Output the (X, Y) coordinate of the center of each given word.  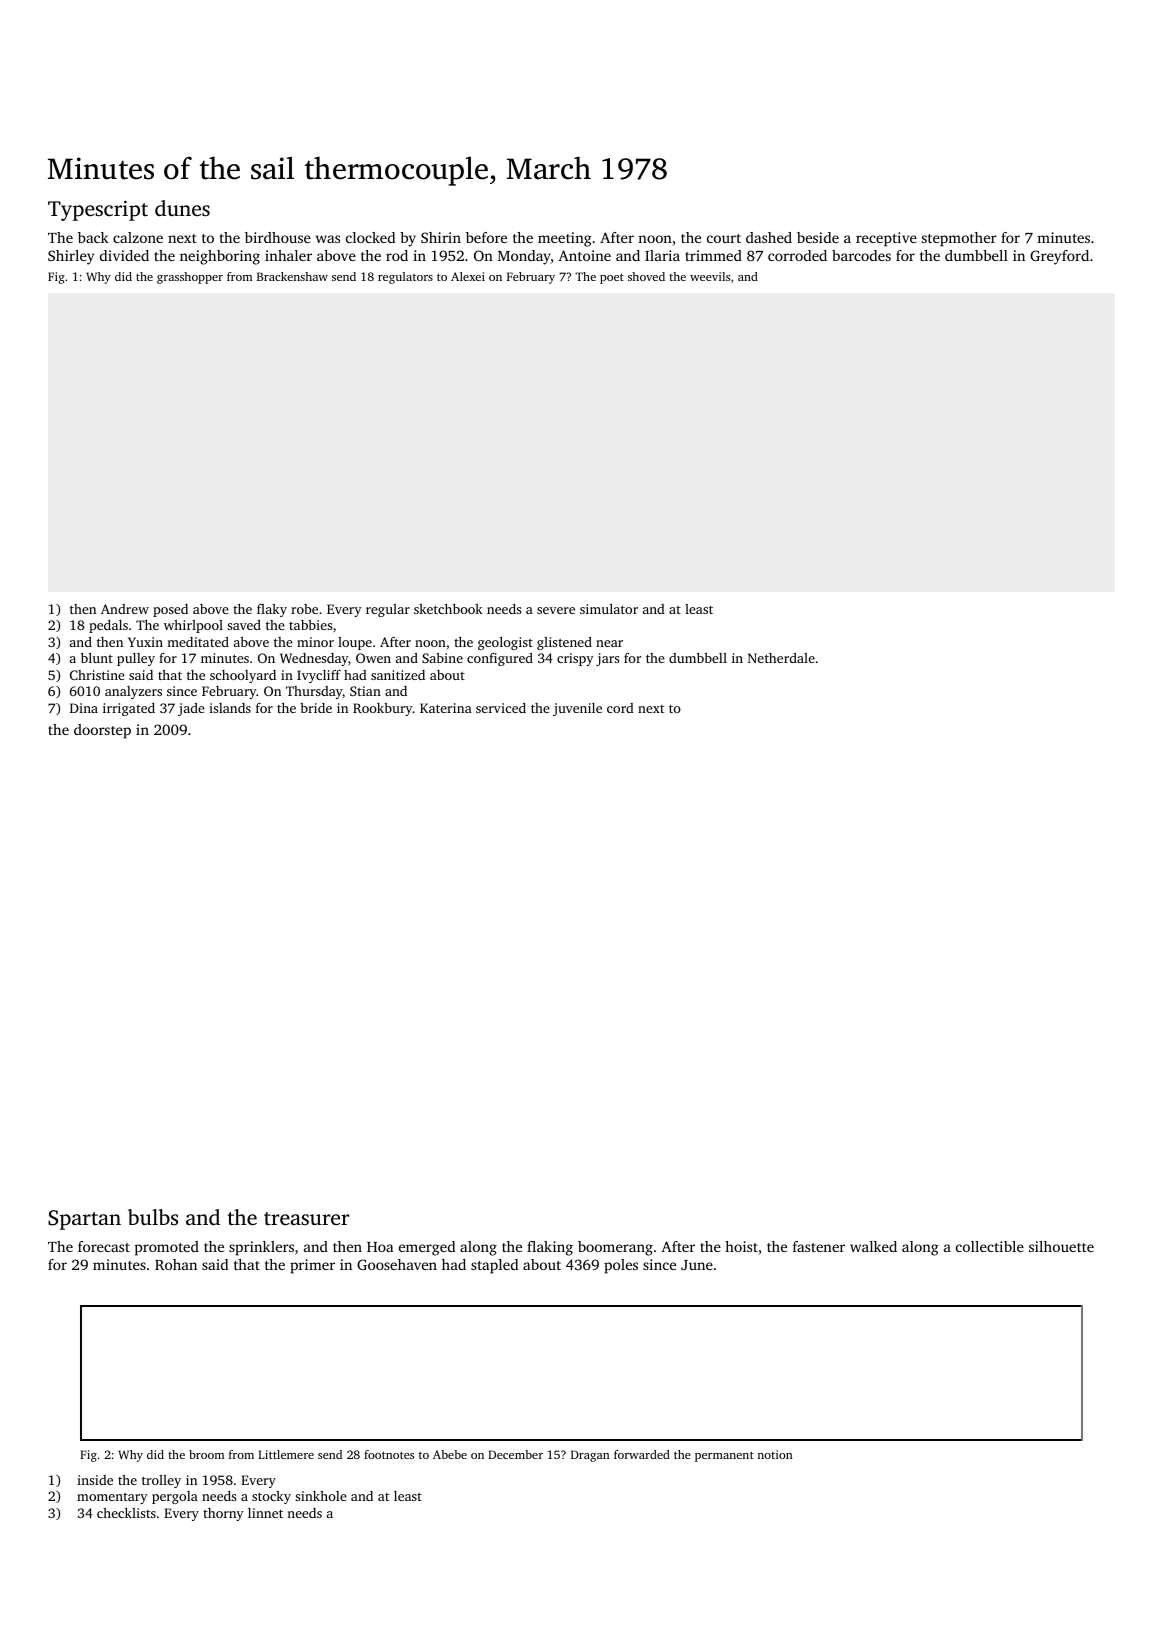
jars (607, 659)
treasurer (306, 1218)
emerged (427, 1248)
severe (556, 610)
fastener (819, 1246)
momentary (112, 1498)
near (609, 643)
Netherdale (781, 658)
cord (620, 708)
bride (316, 708)
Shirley (71, 257)
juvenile (577, 709)
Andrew (125, 609)
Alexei (468, 276)
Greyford (1059, 257)
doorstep (102, 731)
